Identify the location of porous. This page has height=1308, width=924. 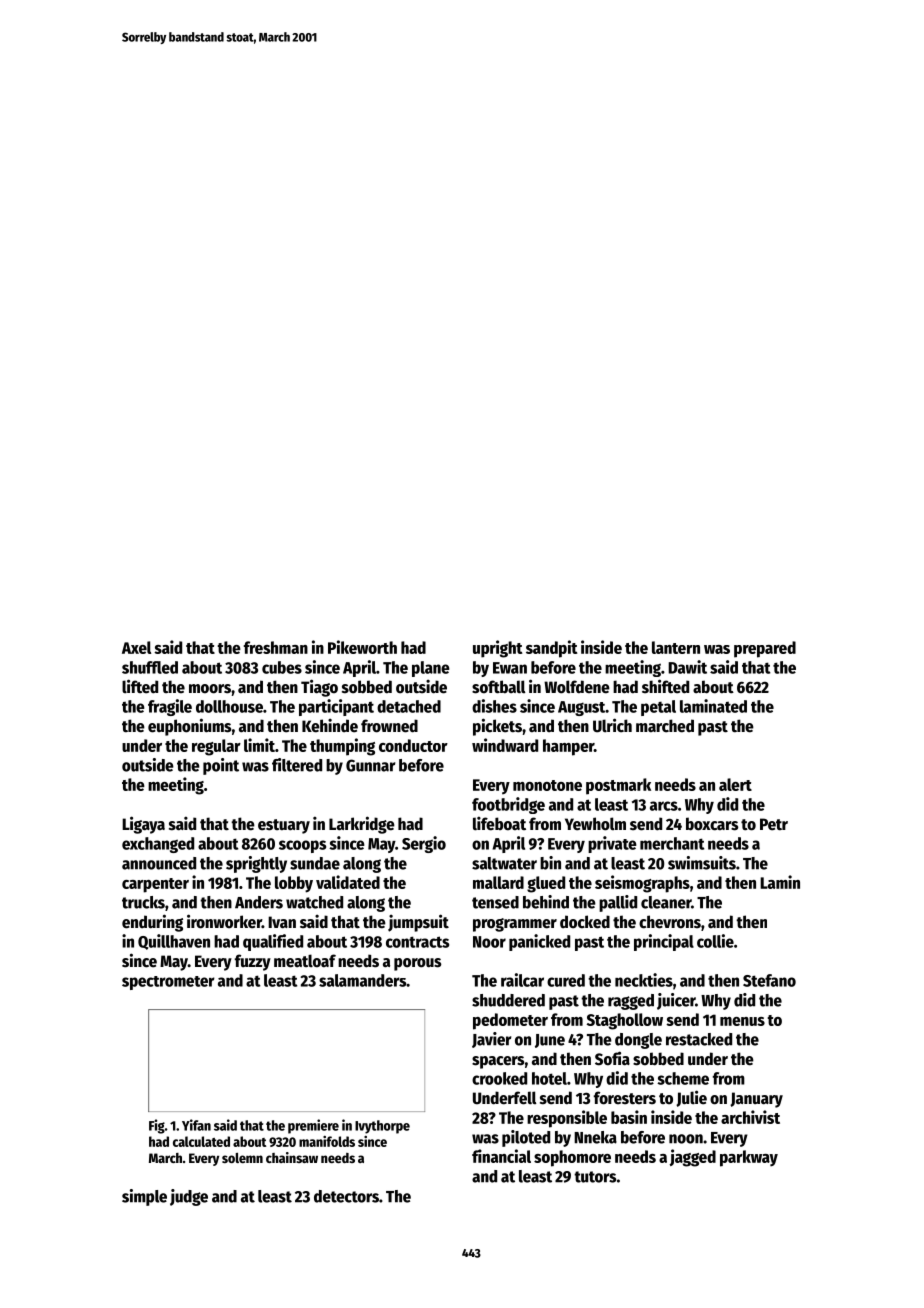
(417, 964).
